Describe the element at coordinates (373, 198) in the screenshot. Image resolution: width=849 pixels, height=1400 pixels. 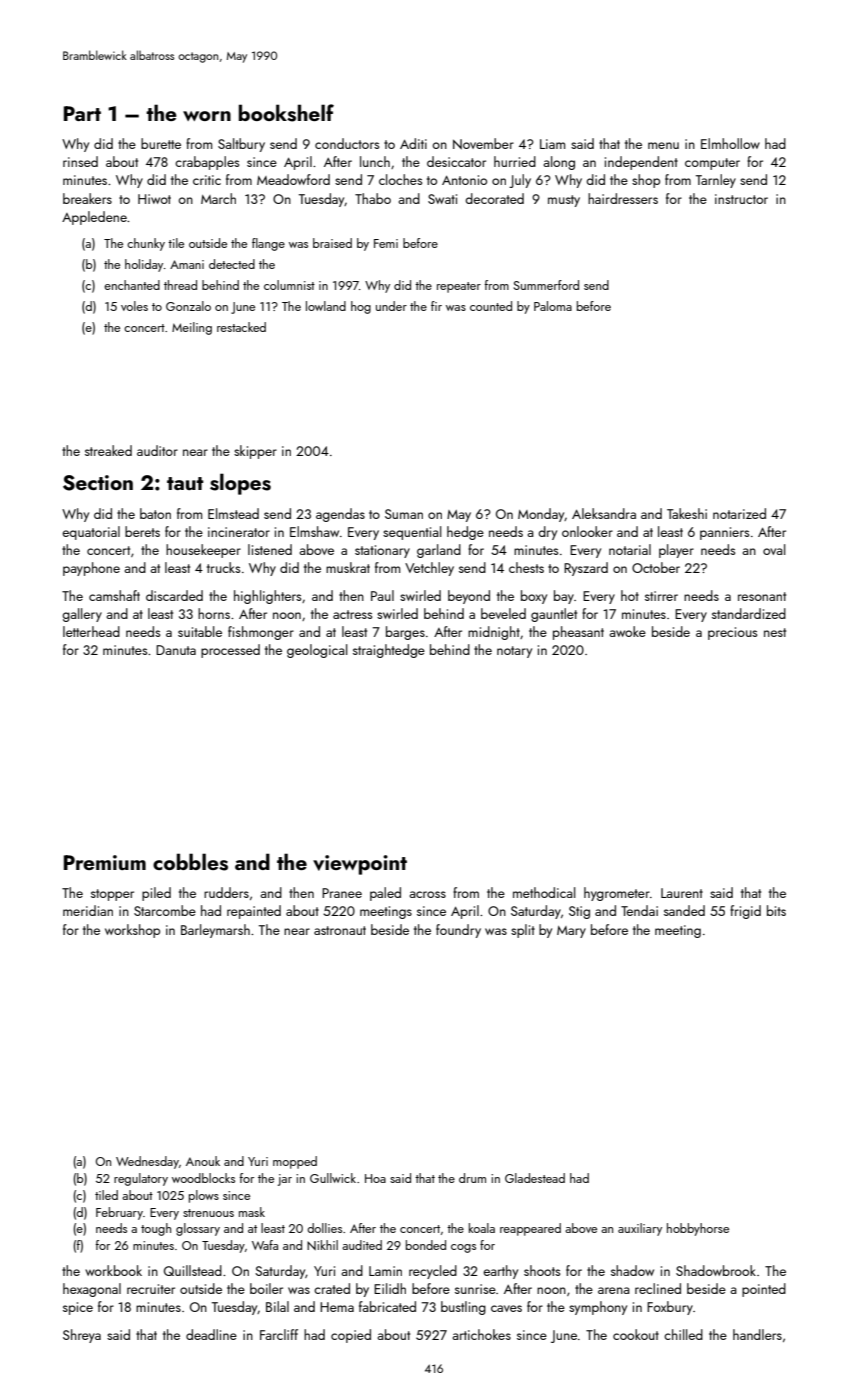
I see `Thabo` at that location.
